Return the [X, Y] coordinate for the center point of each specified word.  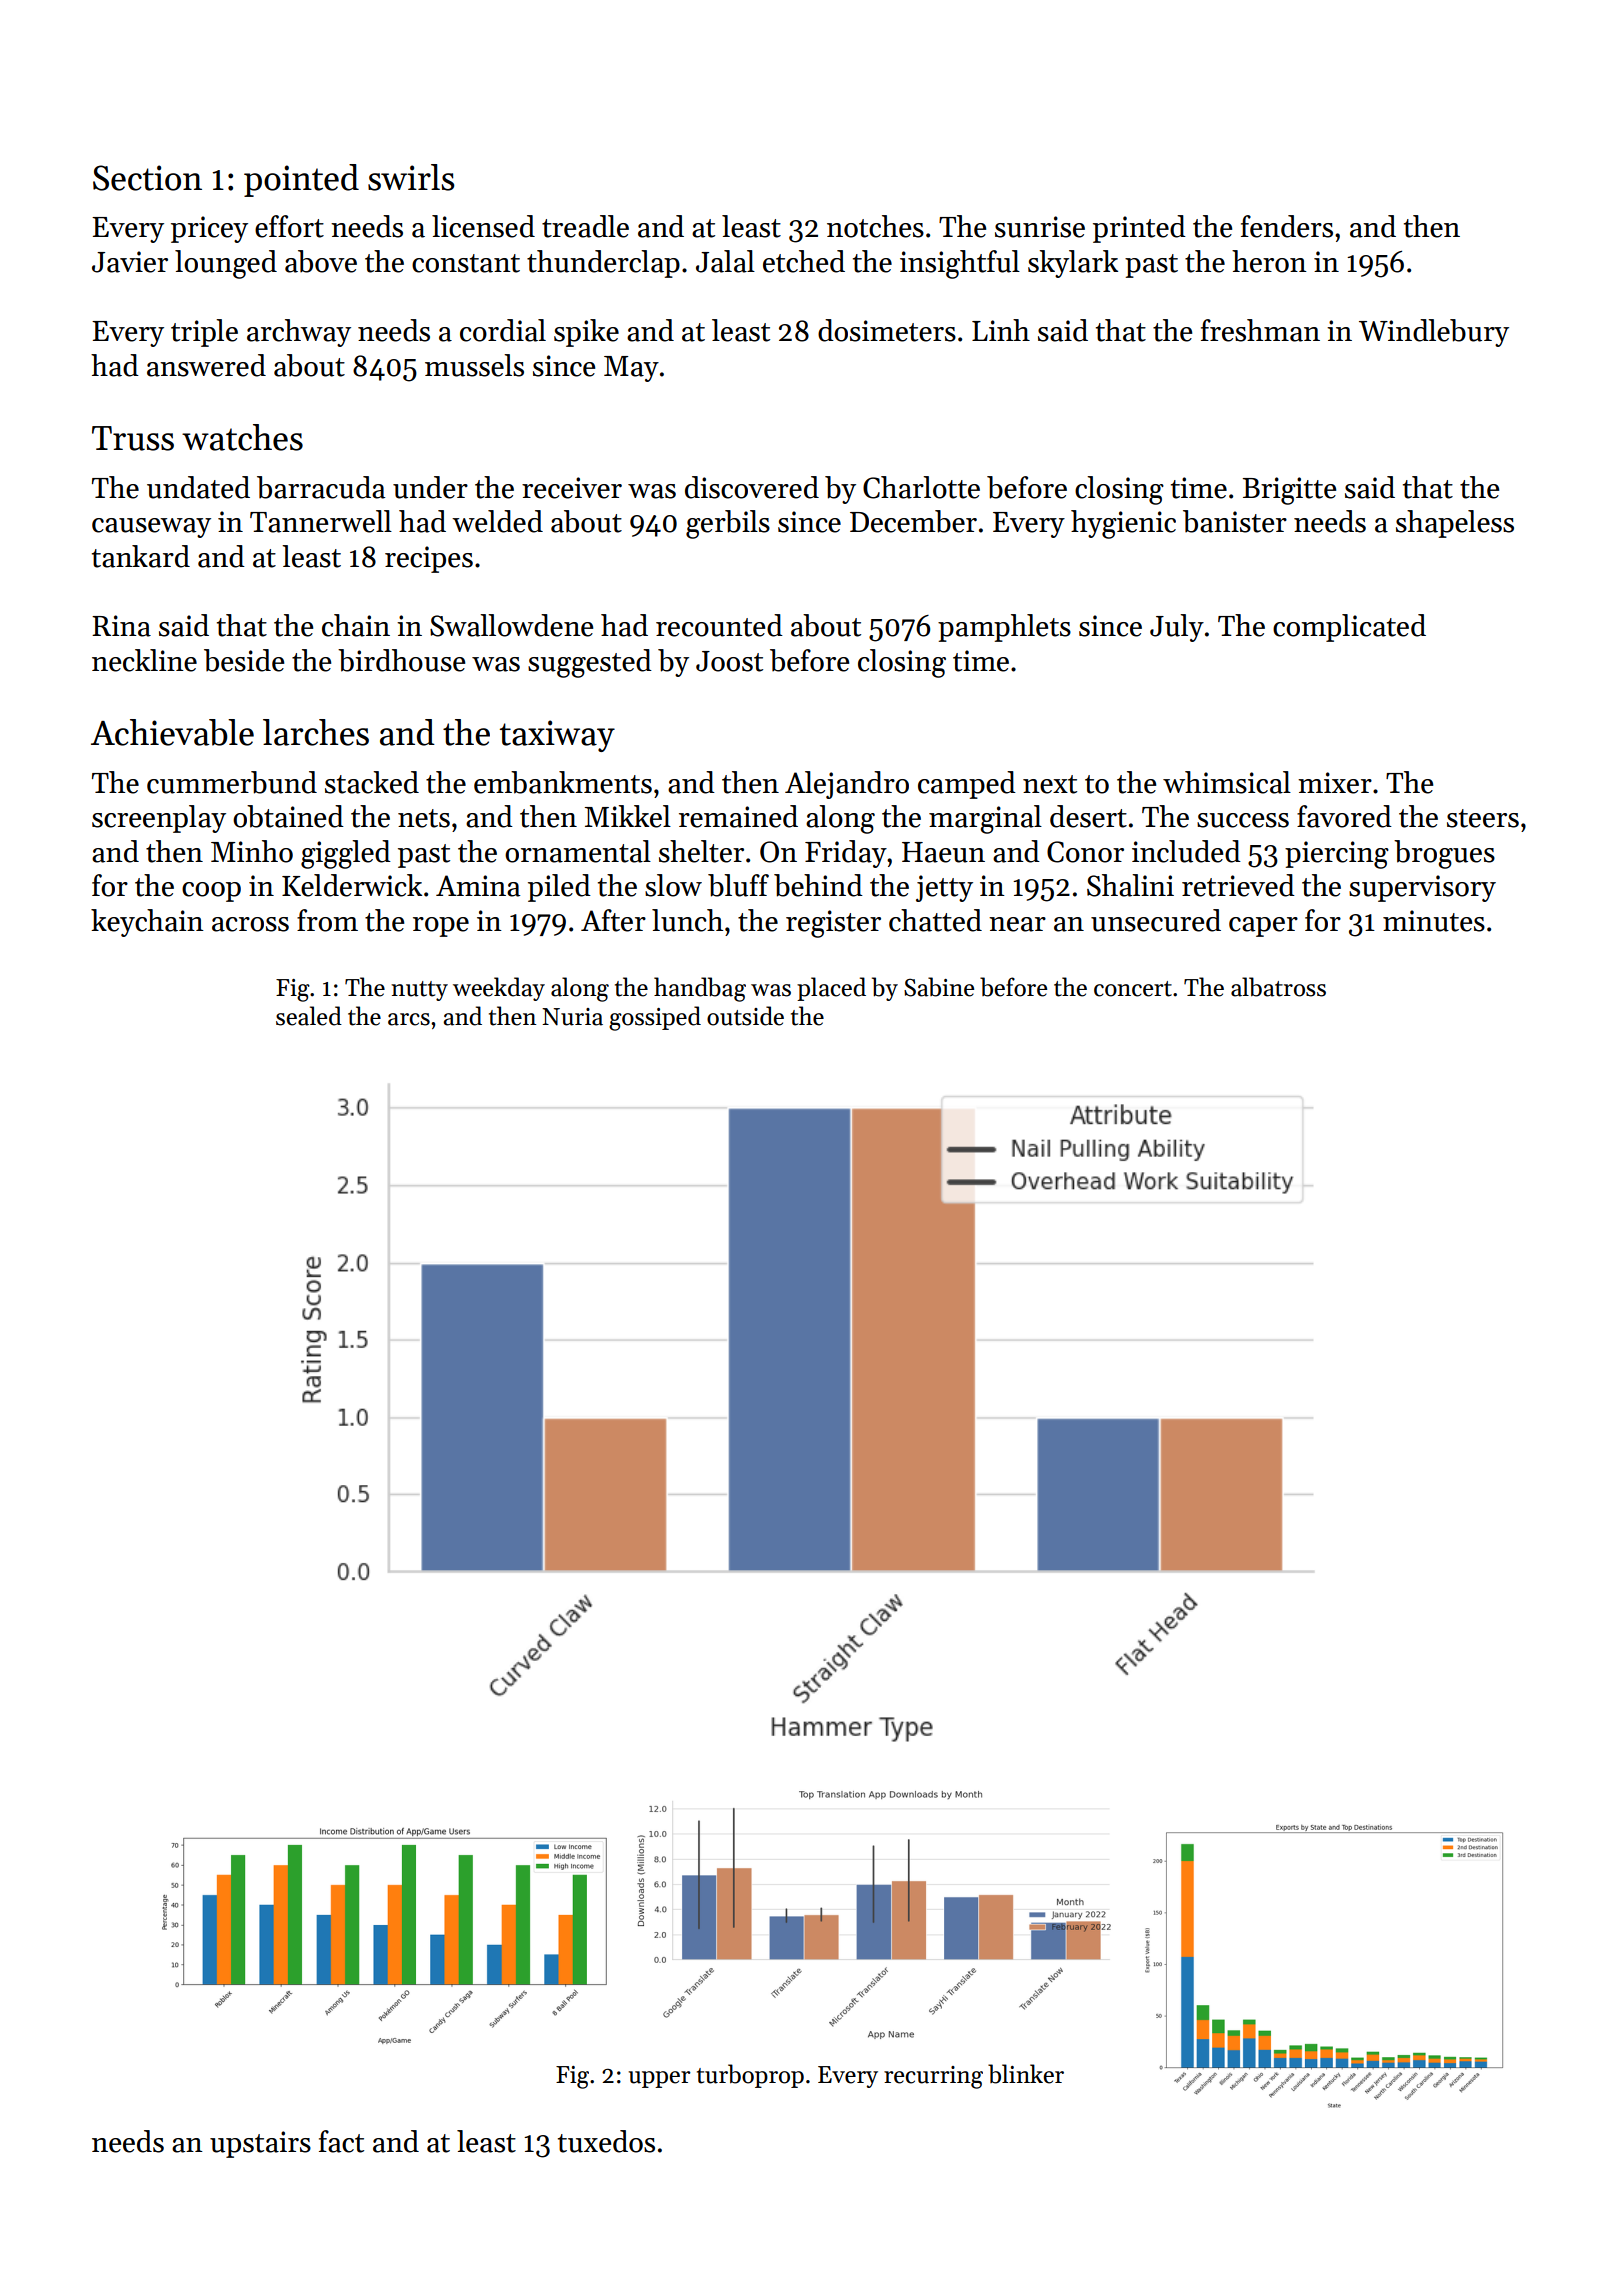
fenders [1287, 226]
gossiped [655, 1018]
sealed [309, 1016]
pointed [301, 180]
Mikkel [628, 816]
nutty [419, 991]
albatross [1278, 987]
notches [875, 226]
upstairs [260, 2144]
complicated [1349, 628]
